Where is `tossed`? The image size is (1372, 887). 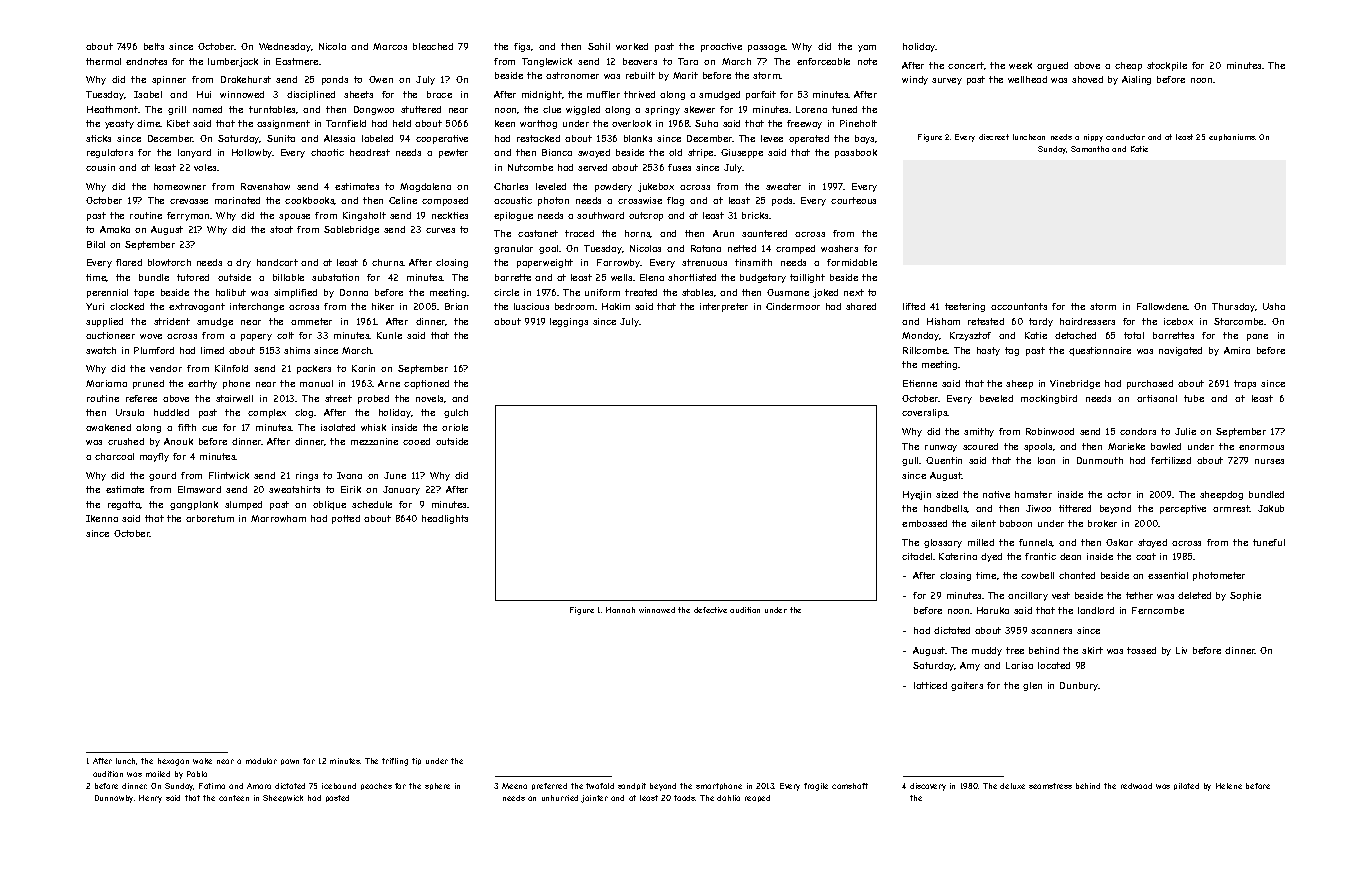
tossed is located at coordinates (1141, 650).
